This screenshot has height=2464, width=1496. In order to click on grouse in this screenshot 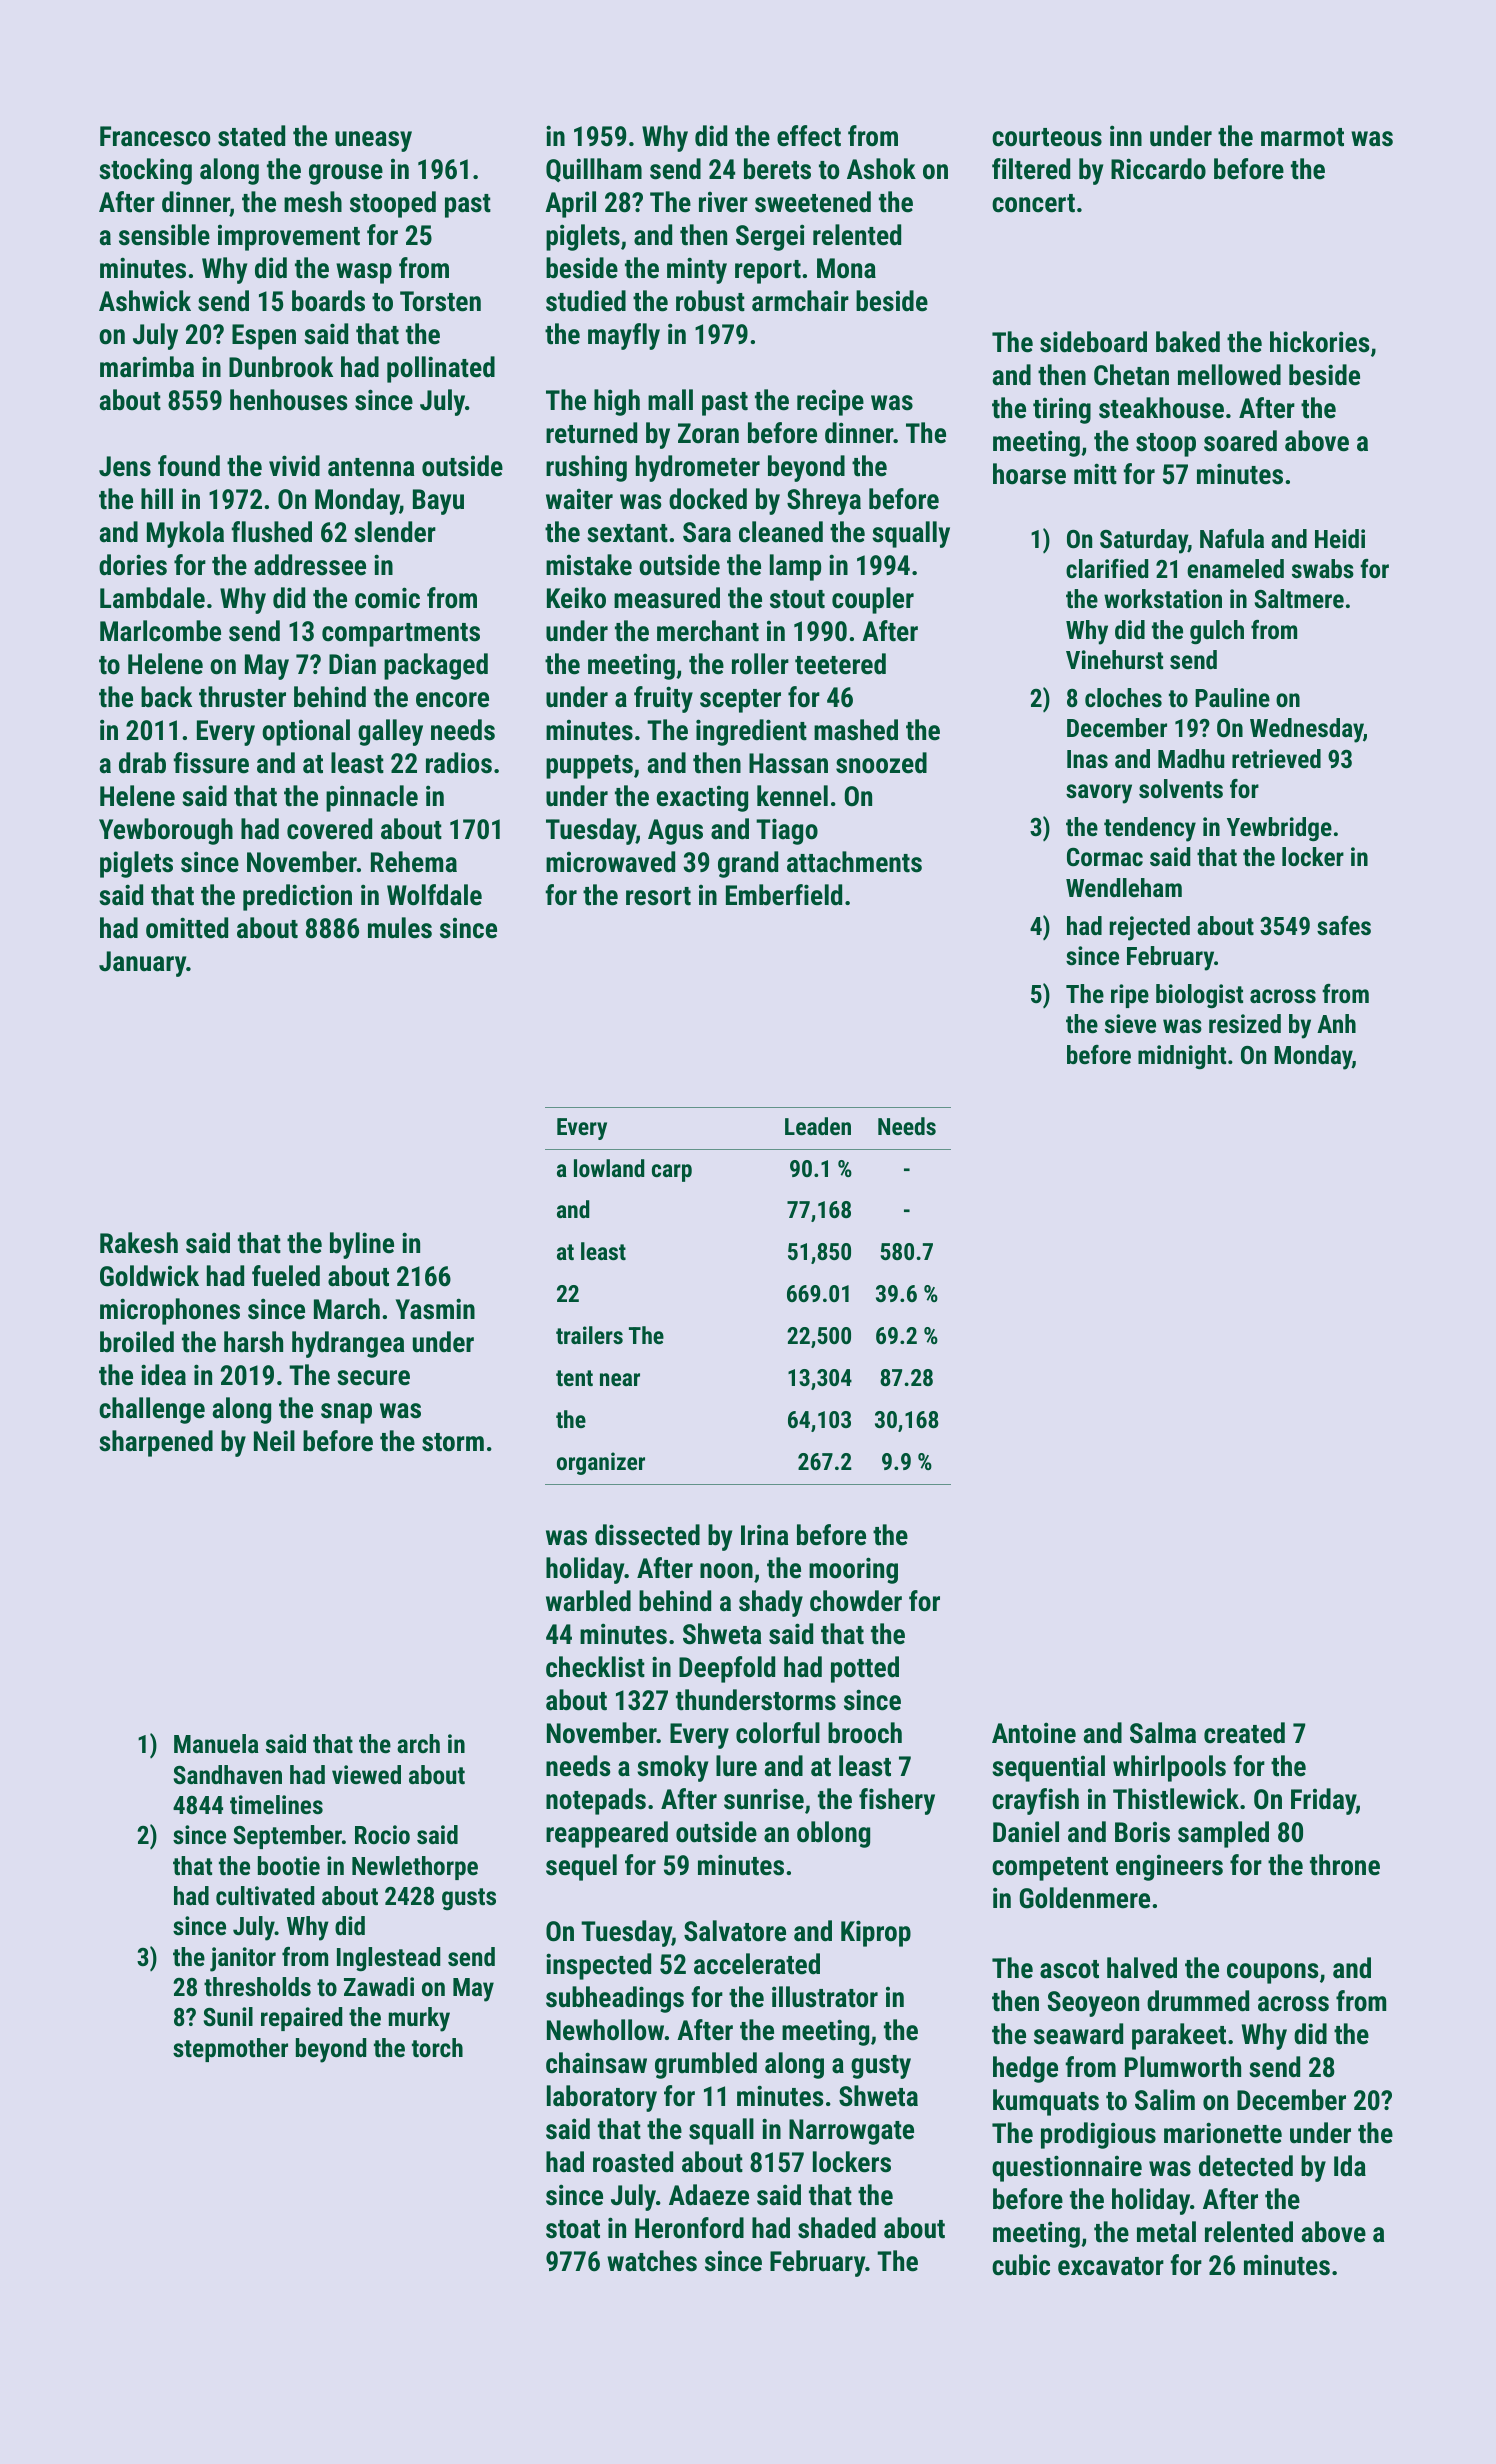, I will do `click(346, 174)`.
